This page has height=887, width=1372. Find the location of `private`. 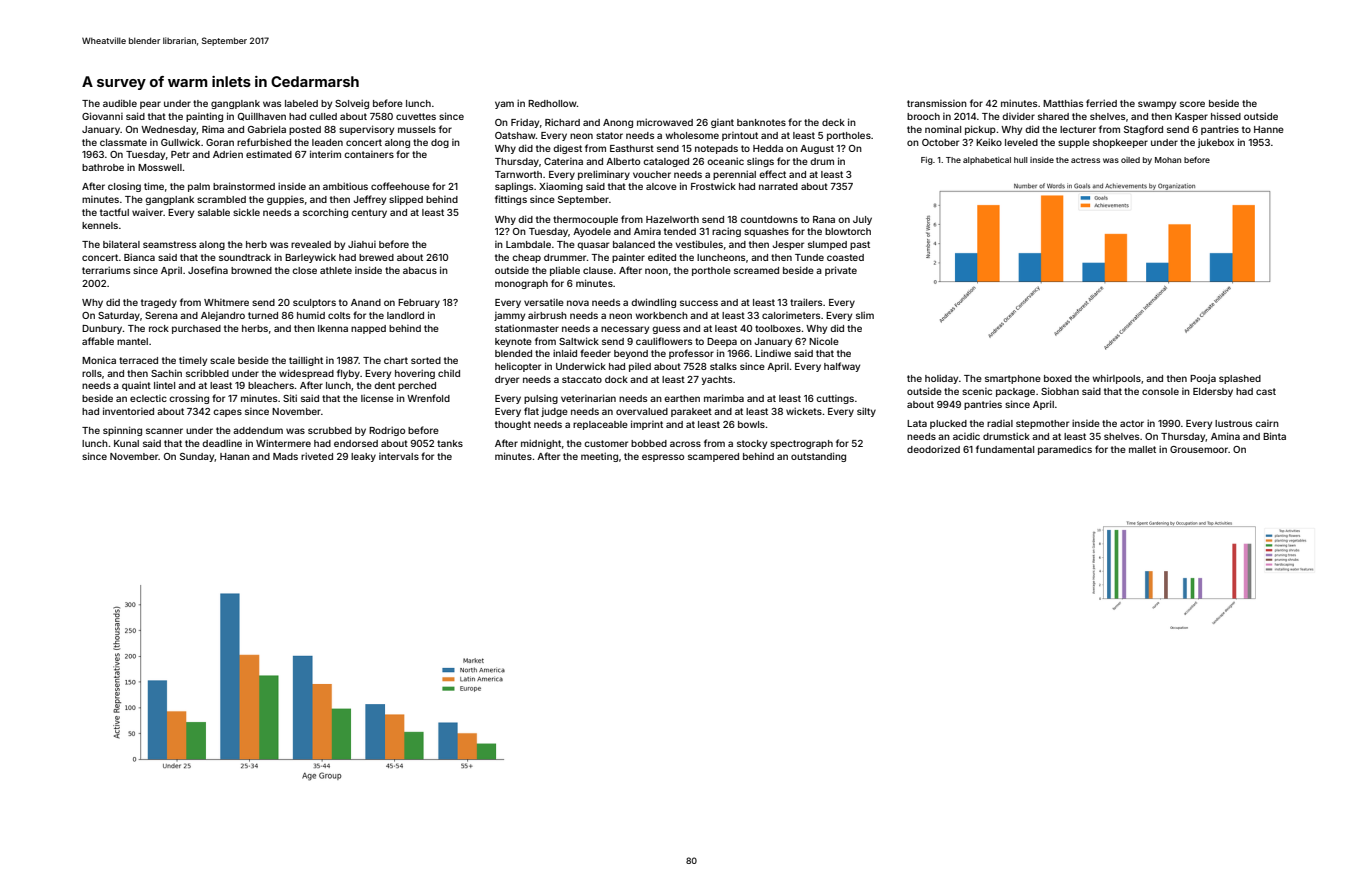

private is located at coordinates (841, 271).
